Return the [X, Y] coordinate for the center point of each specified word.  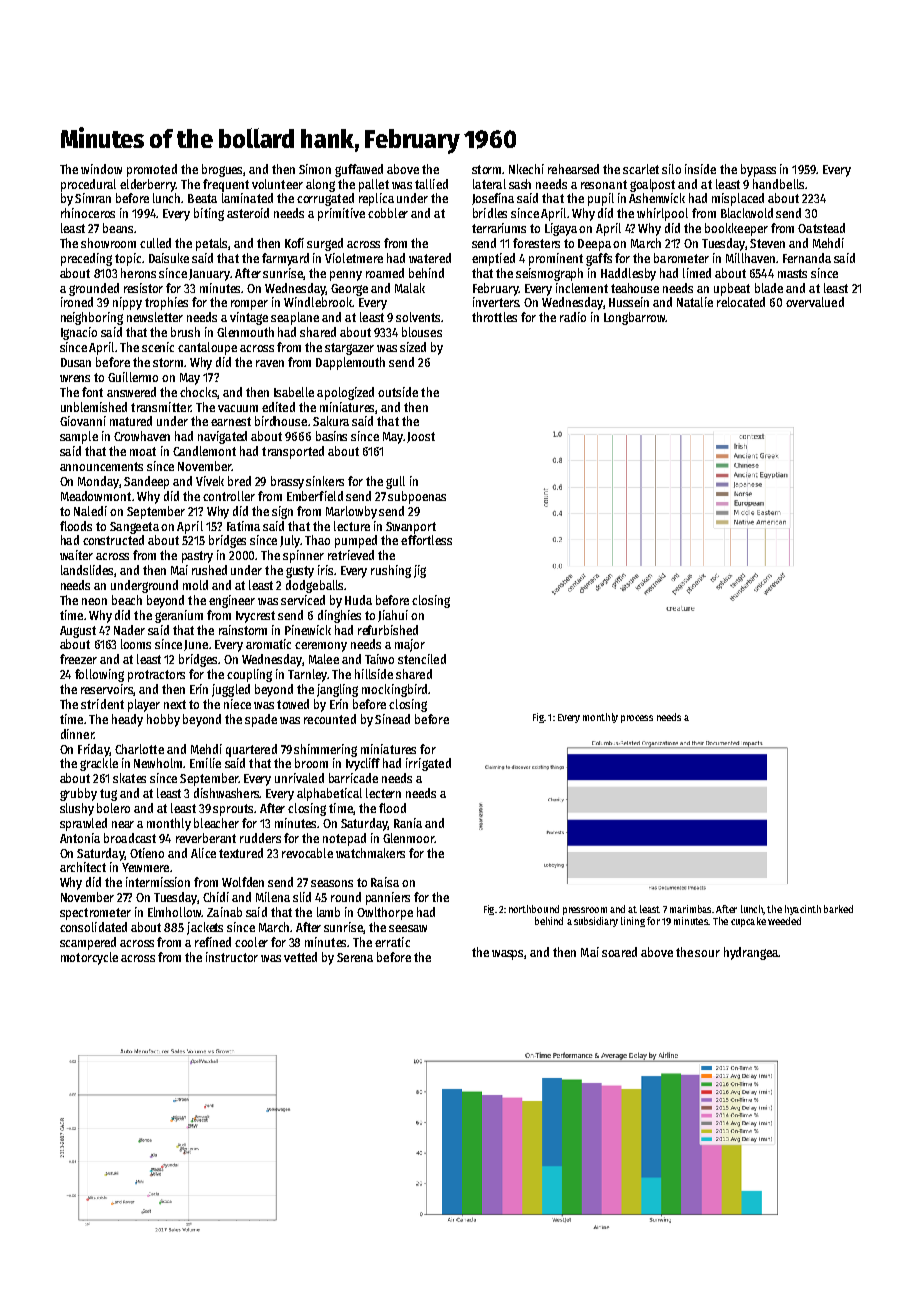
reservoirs [107, 689]
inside [700, 169]
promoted [152, 170]
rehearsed [573, 169]
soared [619, 952]
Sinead [392, 719]
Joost [421, 437]
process [637, 719]
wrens [75, 378]
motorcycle [89, 958]
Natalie [695, 302]
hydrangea [751, 953]
